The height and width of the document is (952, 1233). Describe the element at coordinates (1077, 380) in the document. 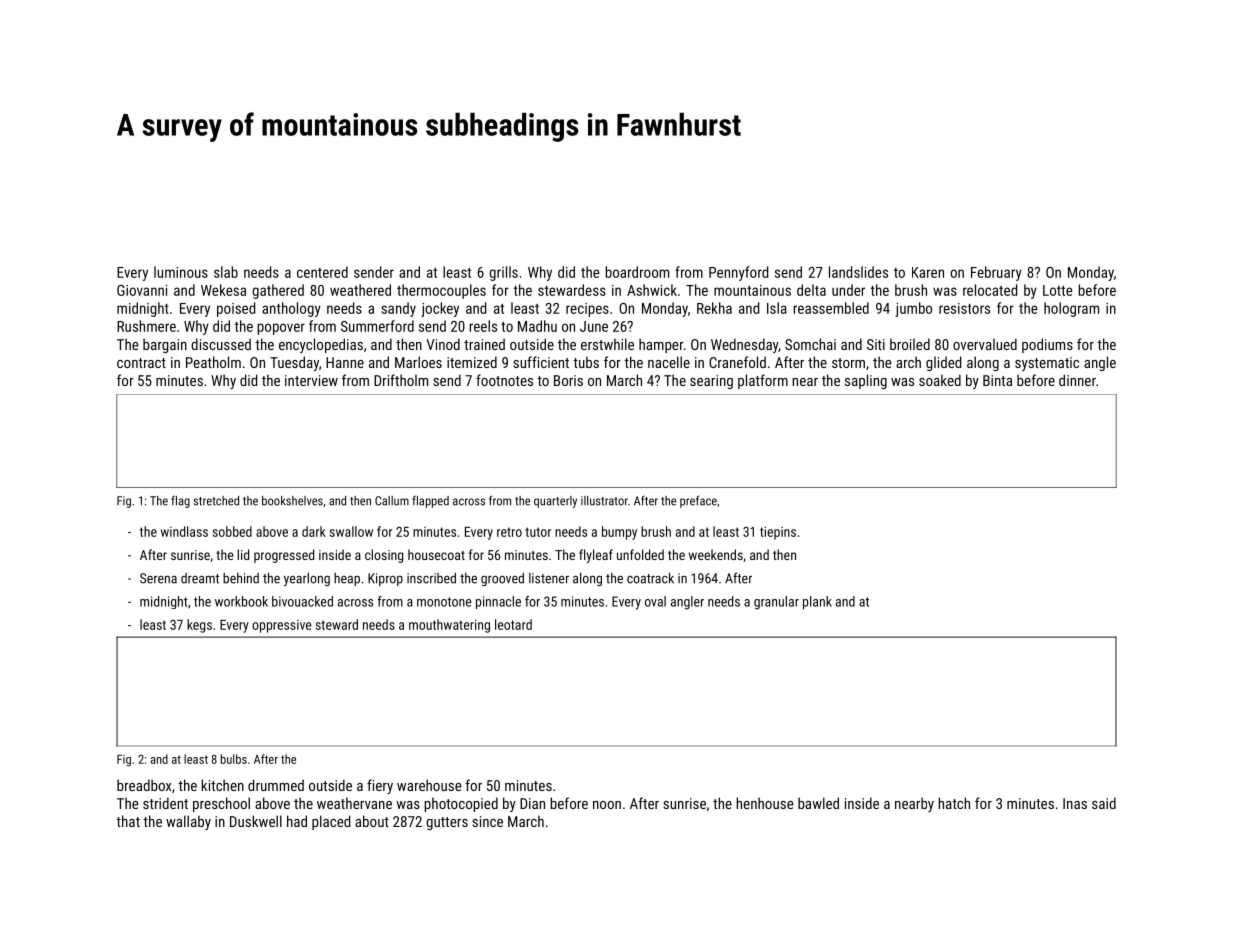

I see `dinner` at that location.
